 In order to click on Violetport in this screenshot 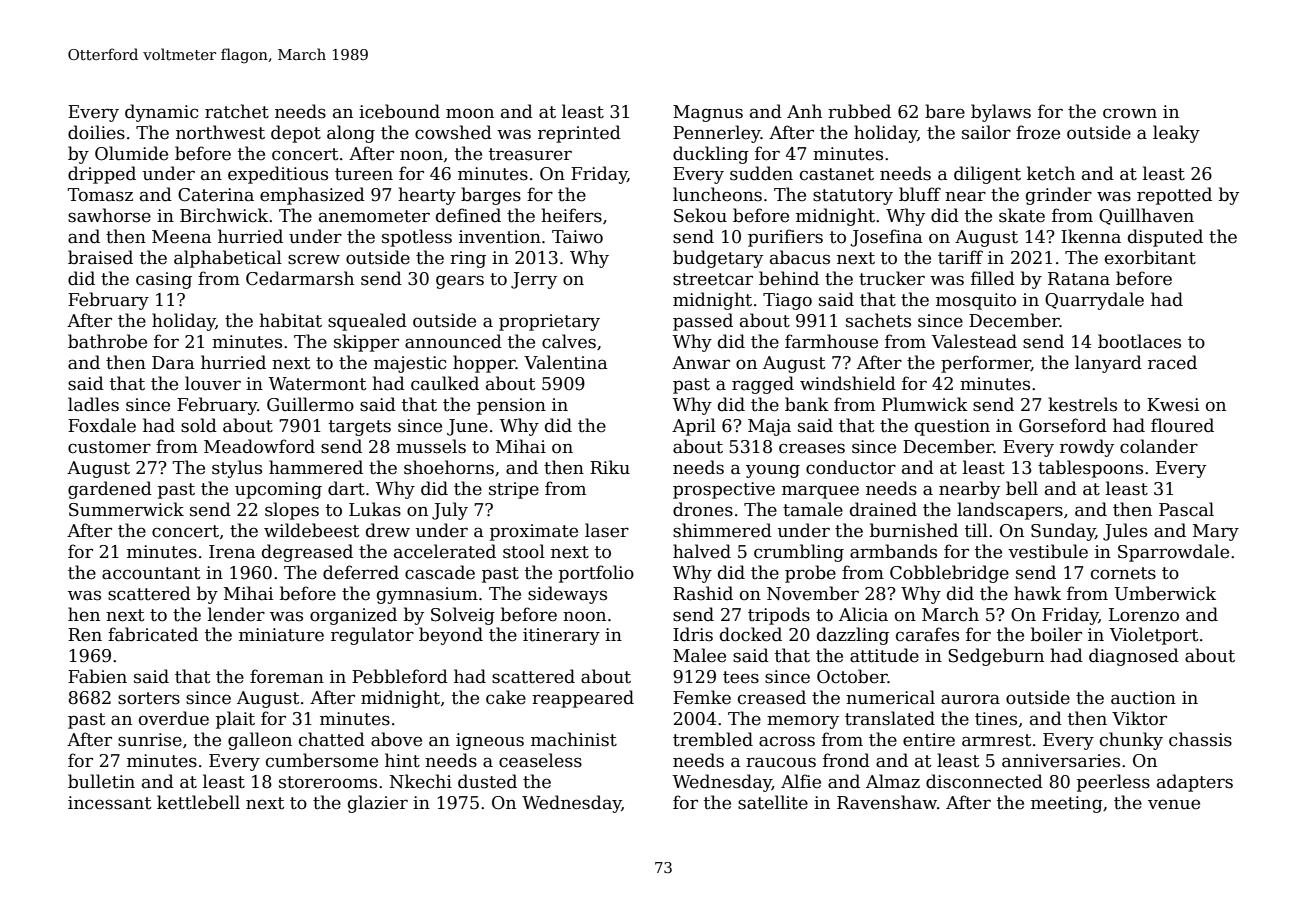, I will do `click(1154, 636)`.
